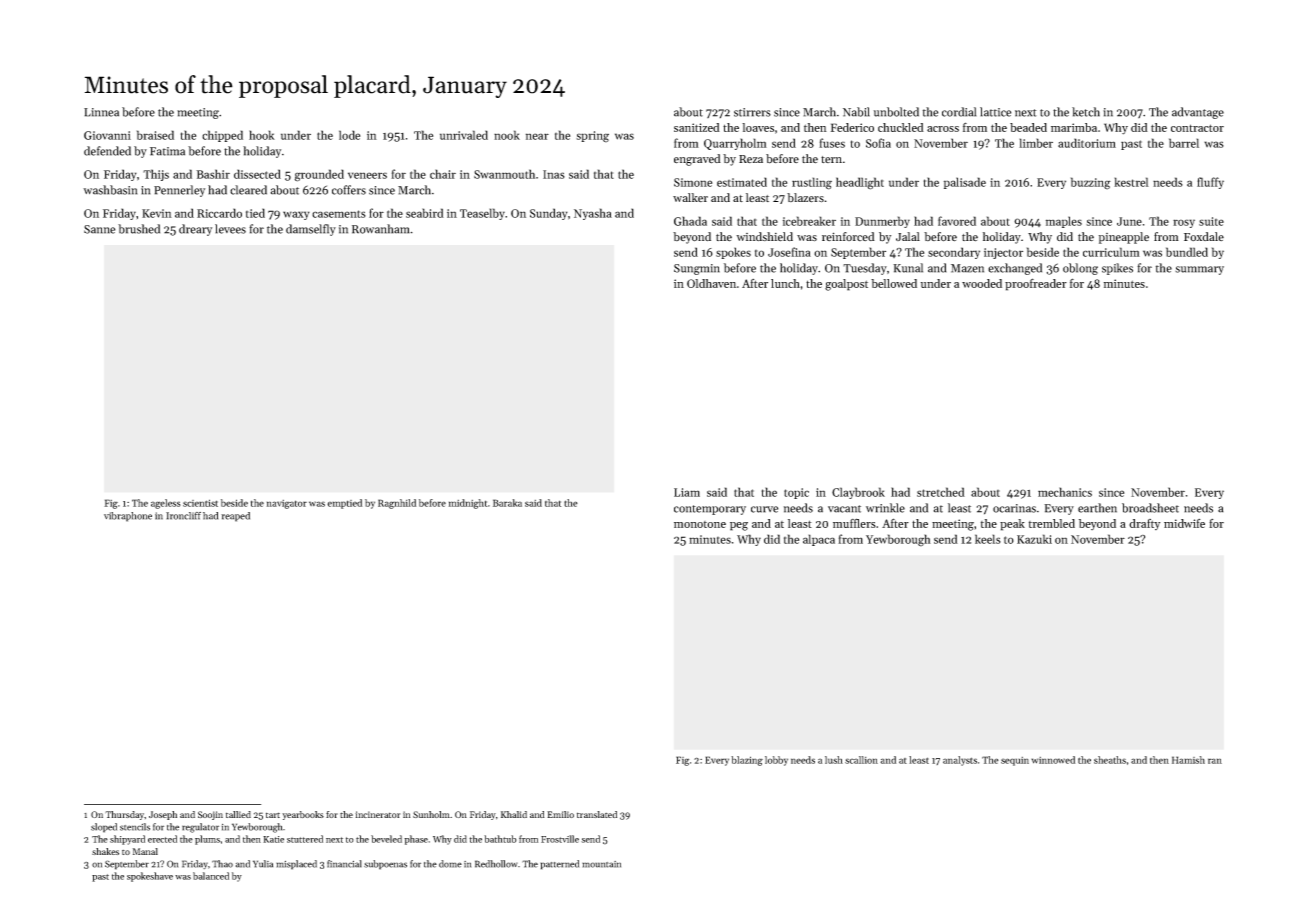  Describe the element at coordinates (711, 283) in the image. I see `Oldhaven` at that location.
